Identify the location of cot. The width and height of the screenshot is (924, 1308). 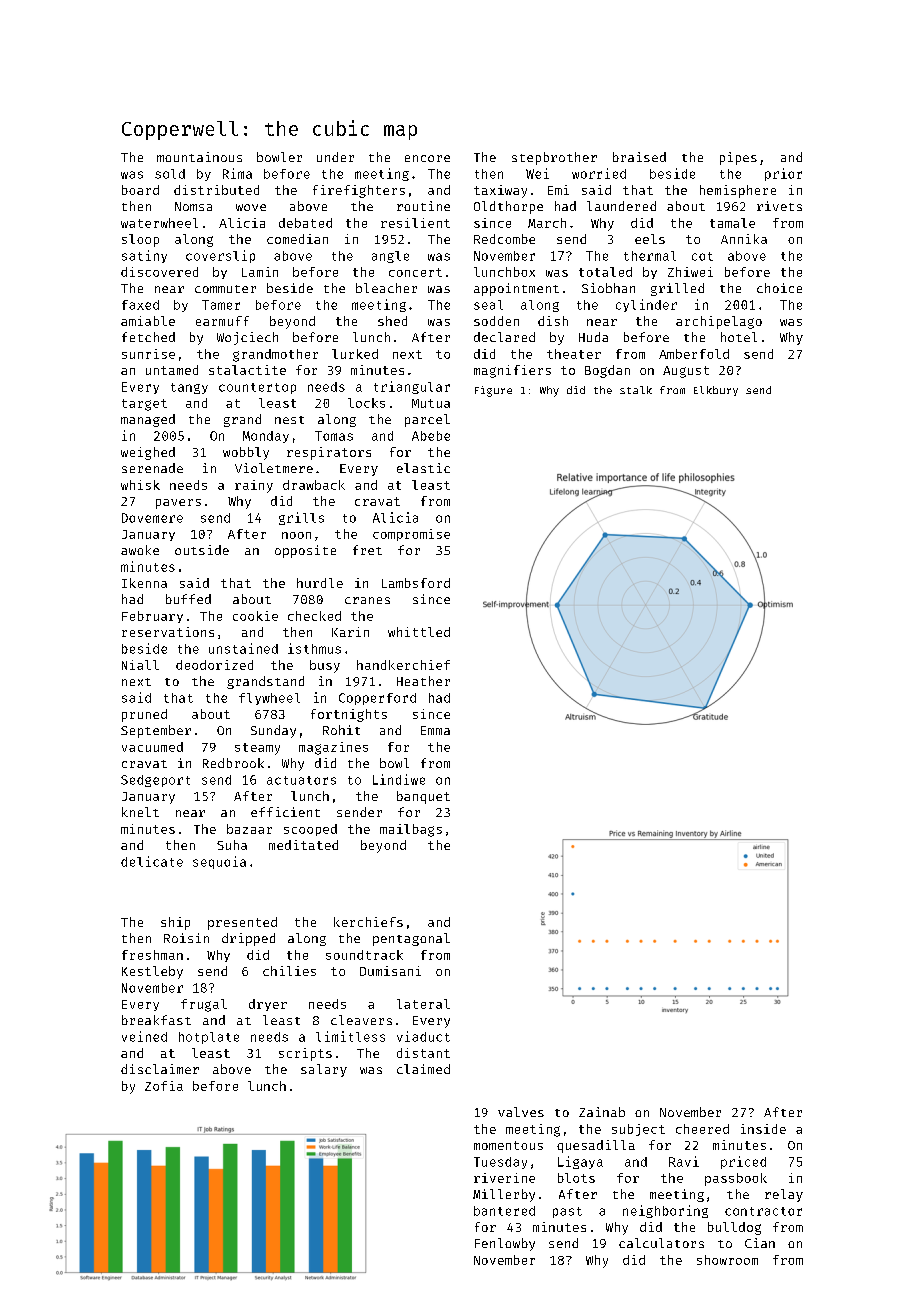
(702, 256).
